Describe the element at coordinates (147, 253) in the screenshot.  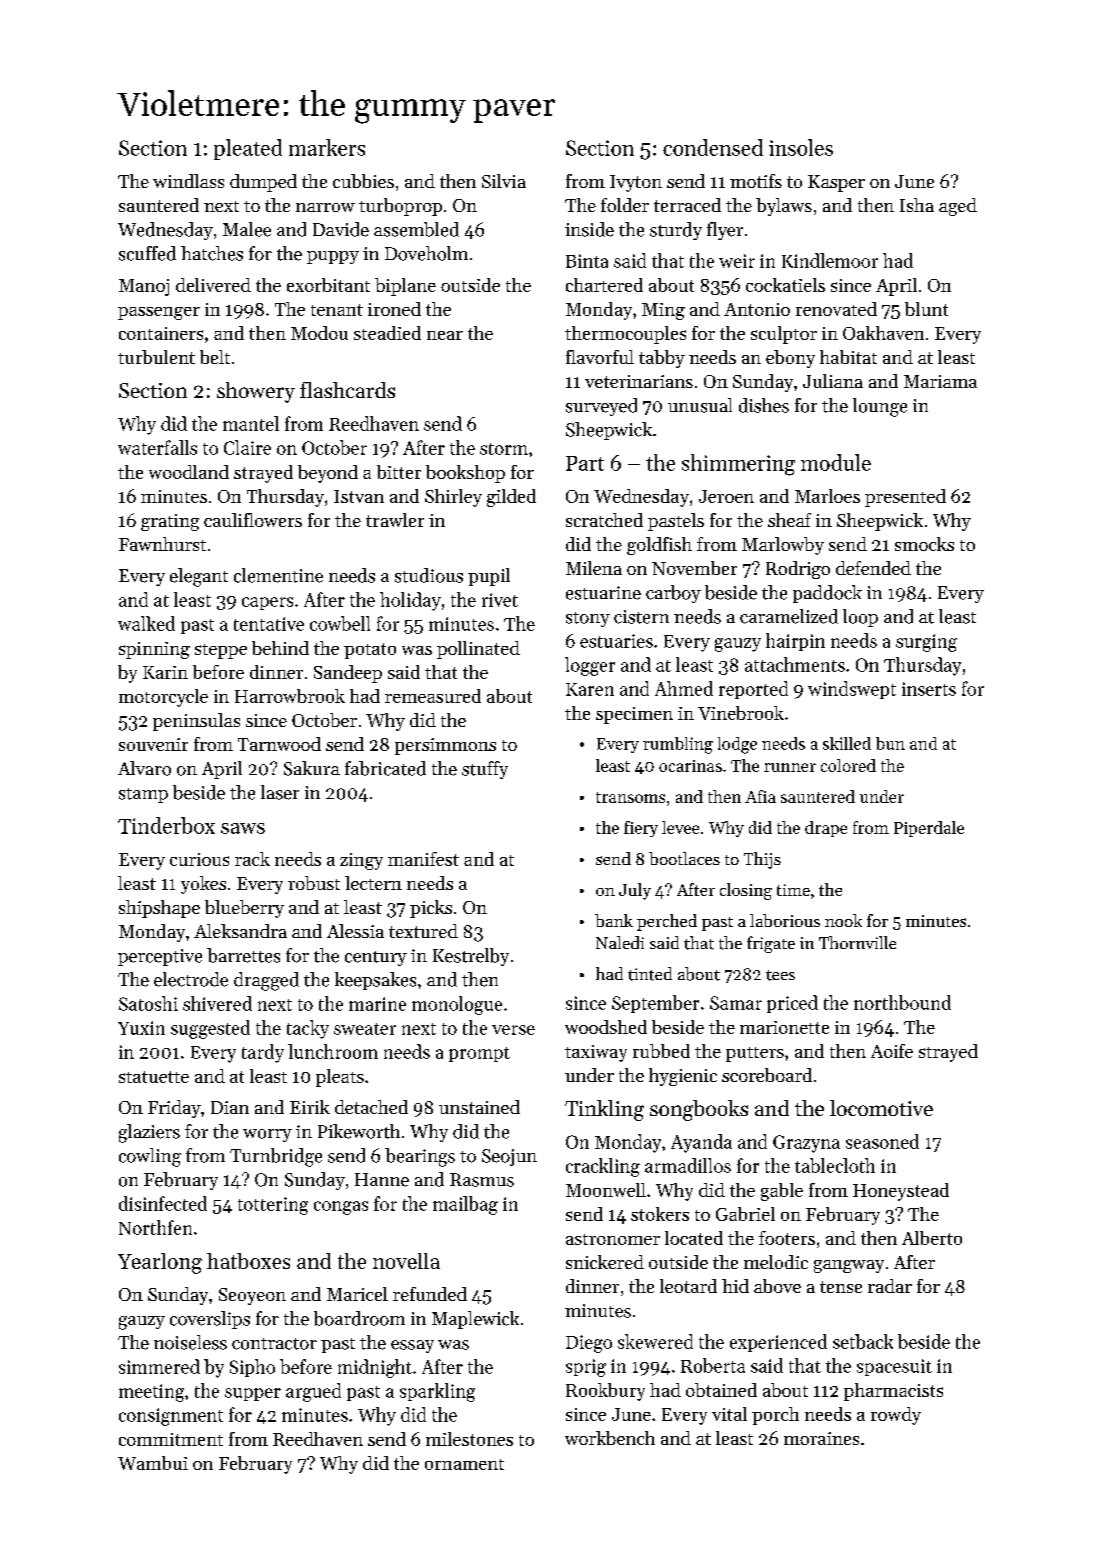
I see `scuffed` at that location.
